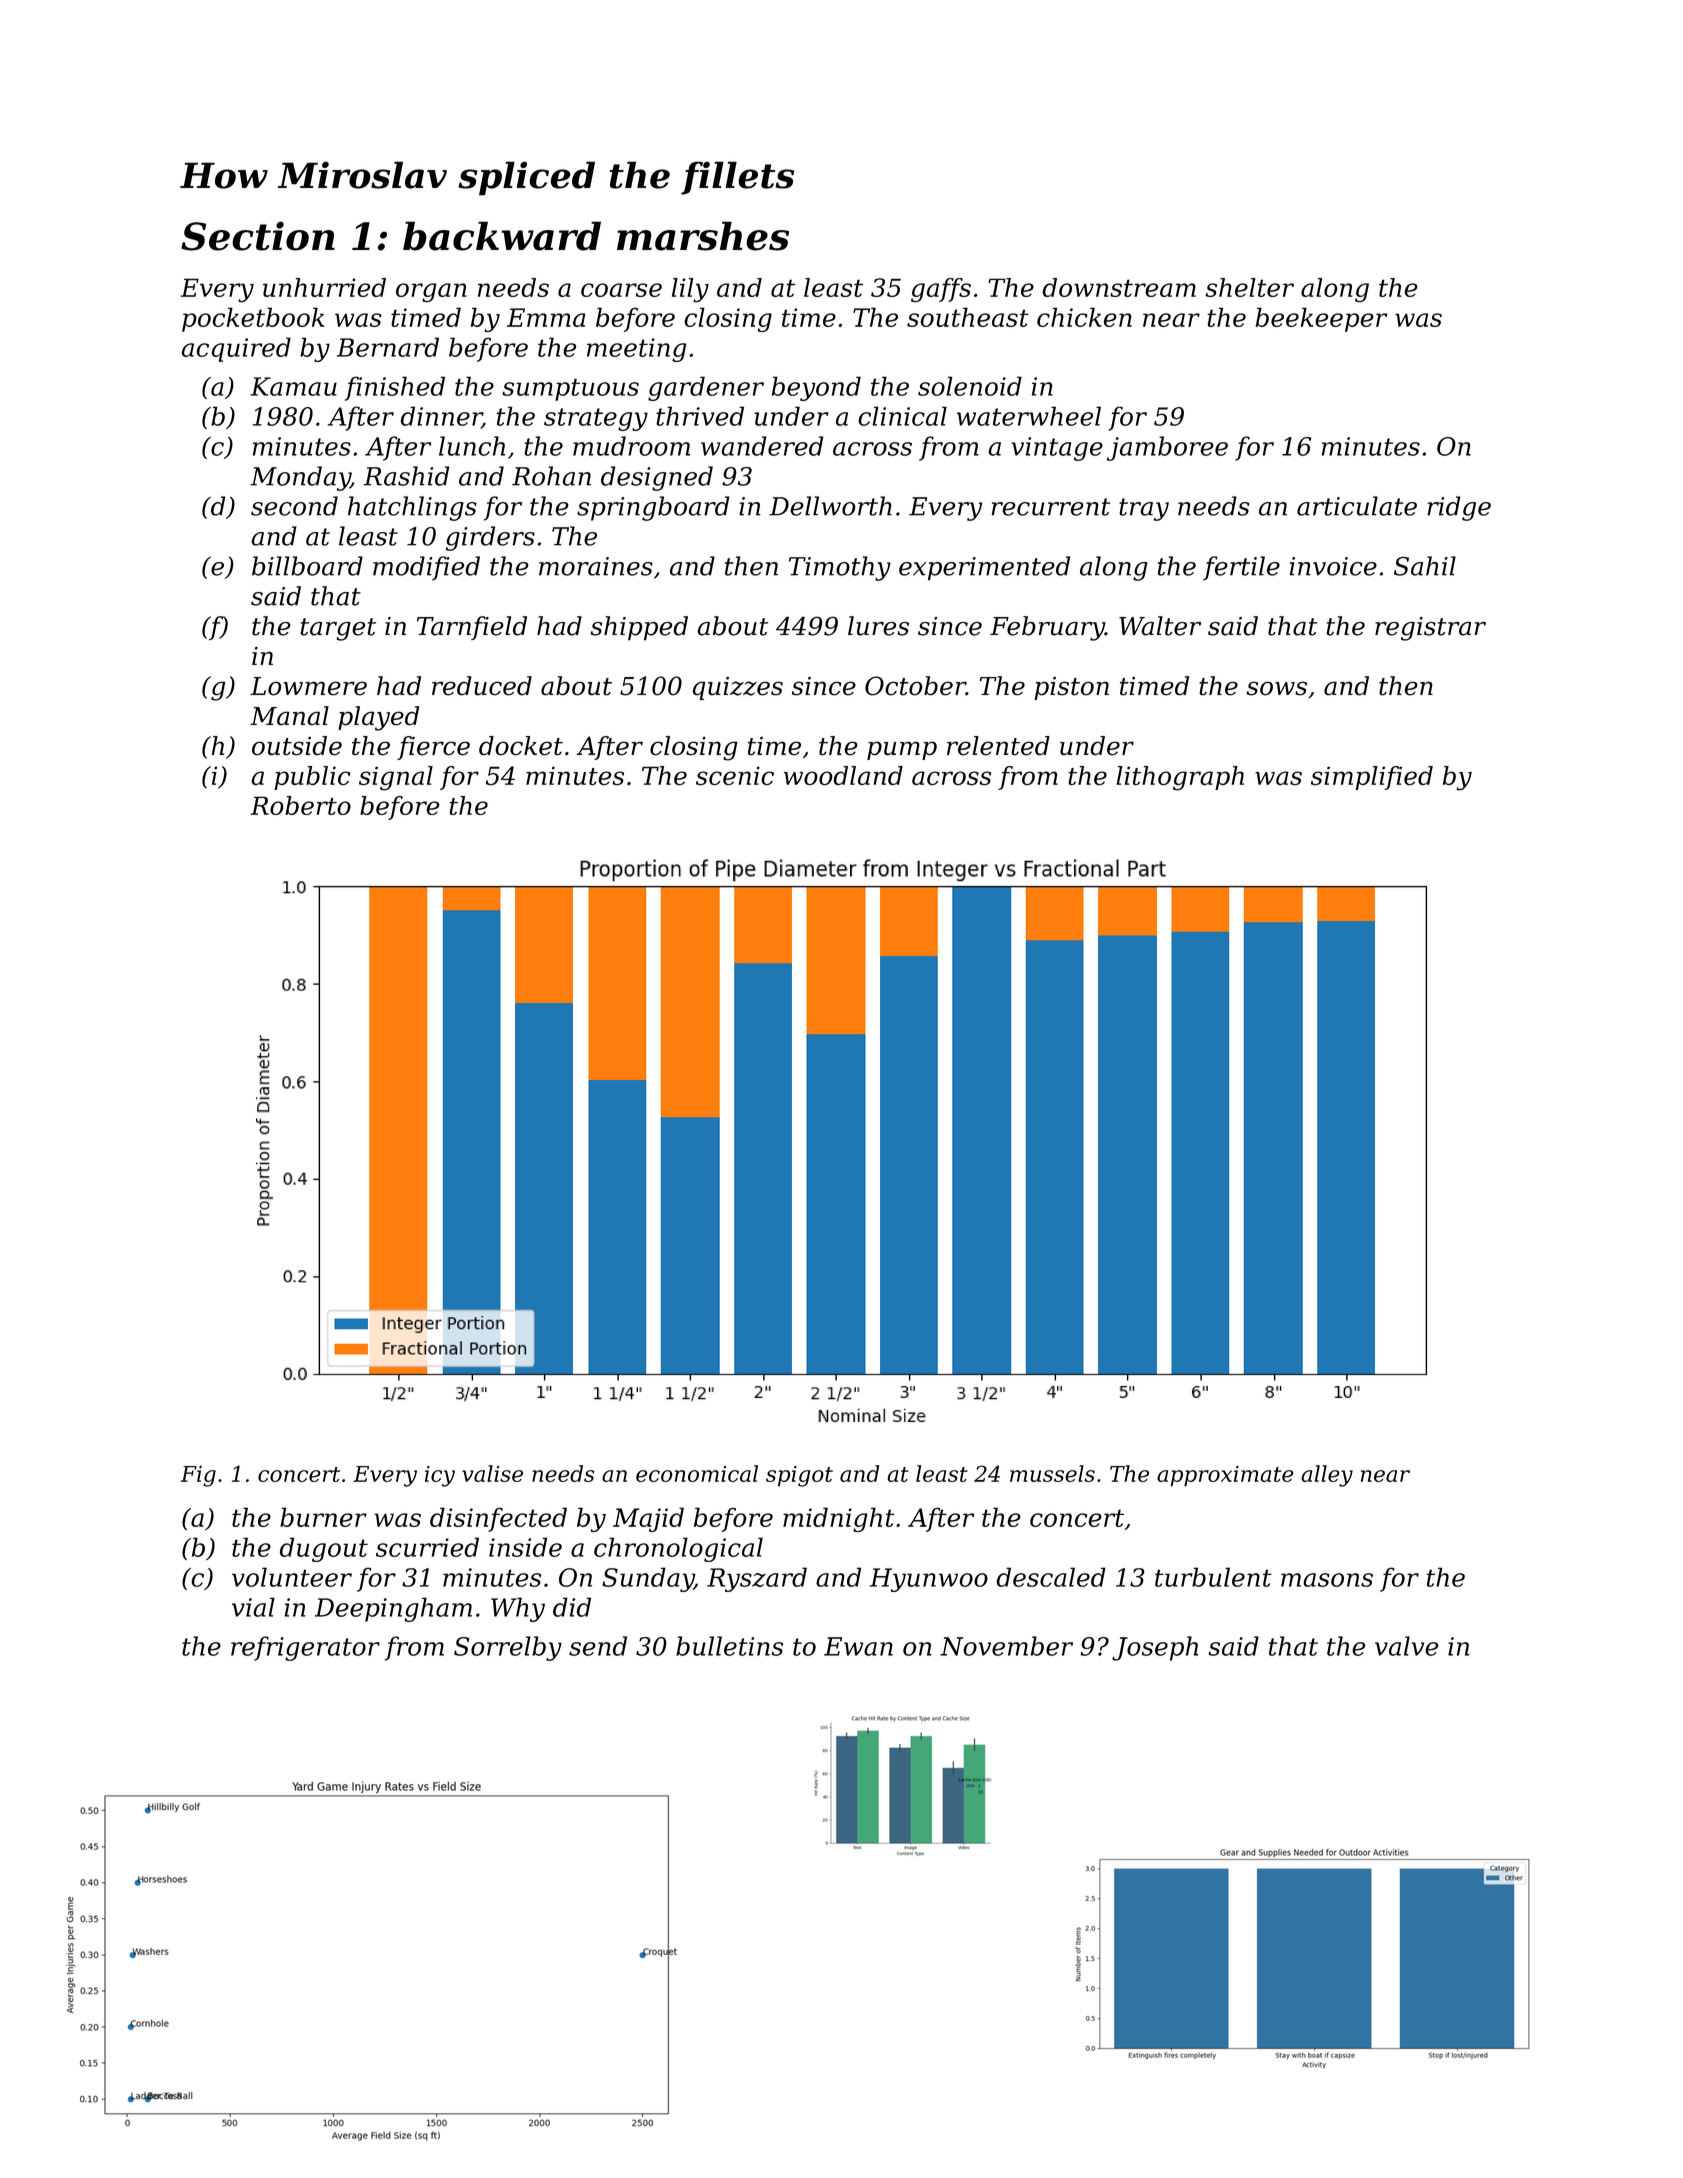  Describe the element at coordinates (300, 805) in the page. I see `Roberto` at that location.
